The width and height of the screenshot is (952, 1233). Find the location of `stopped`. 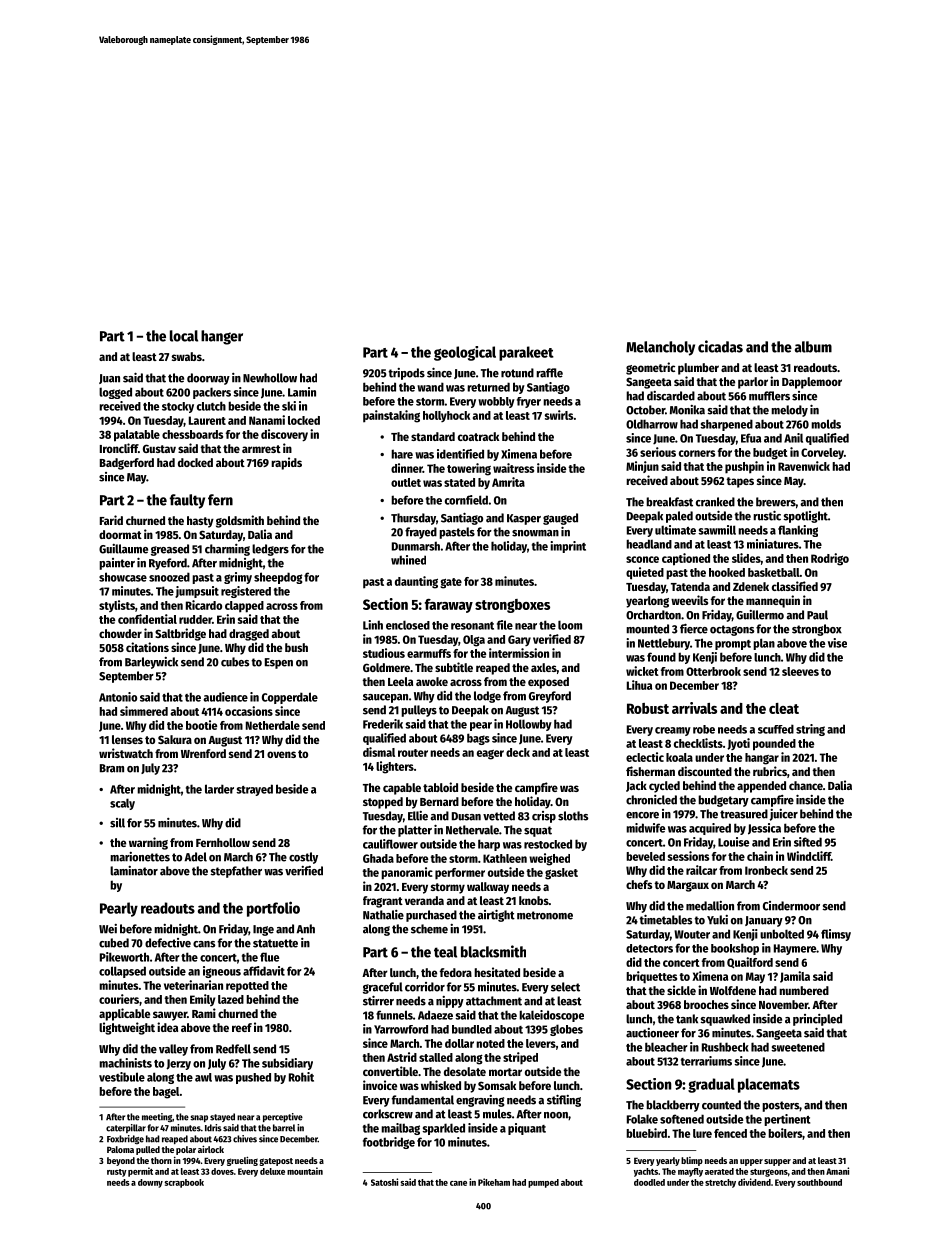

stopped is located at coordinates (383, 803).
